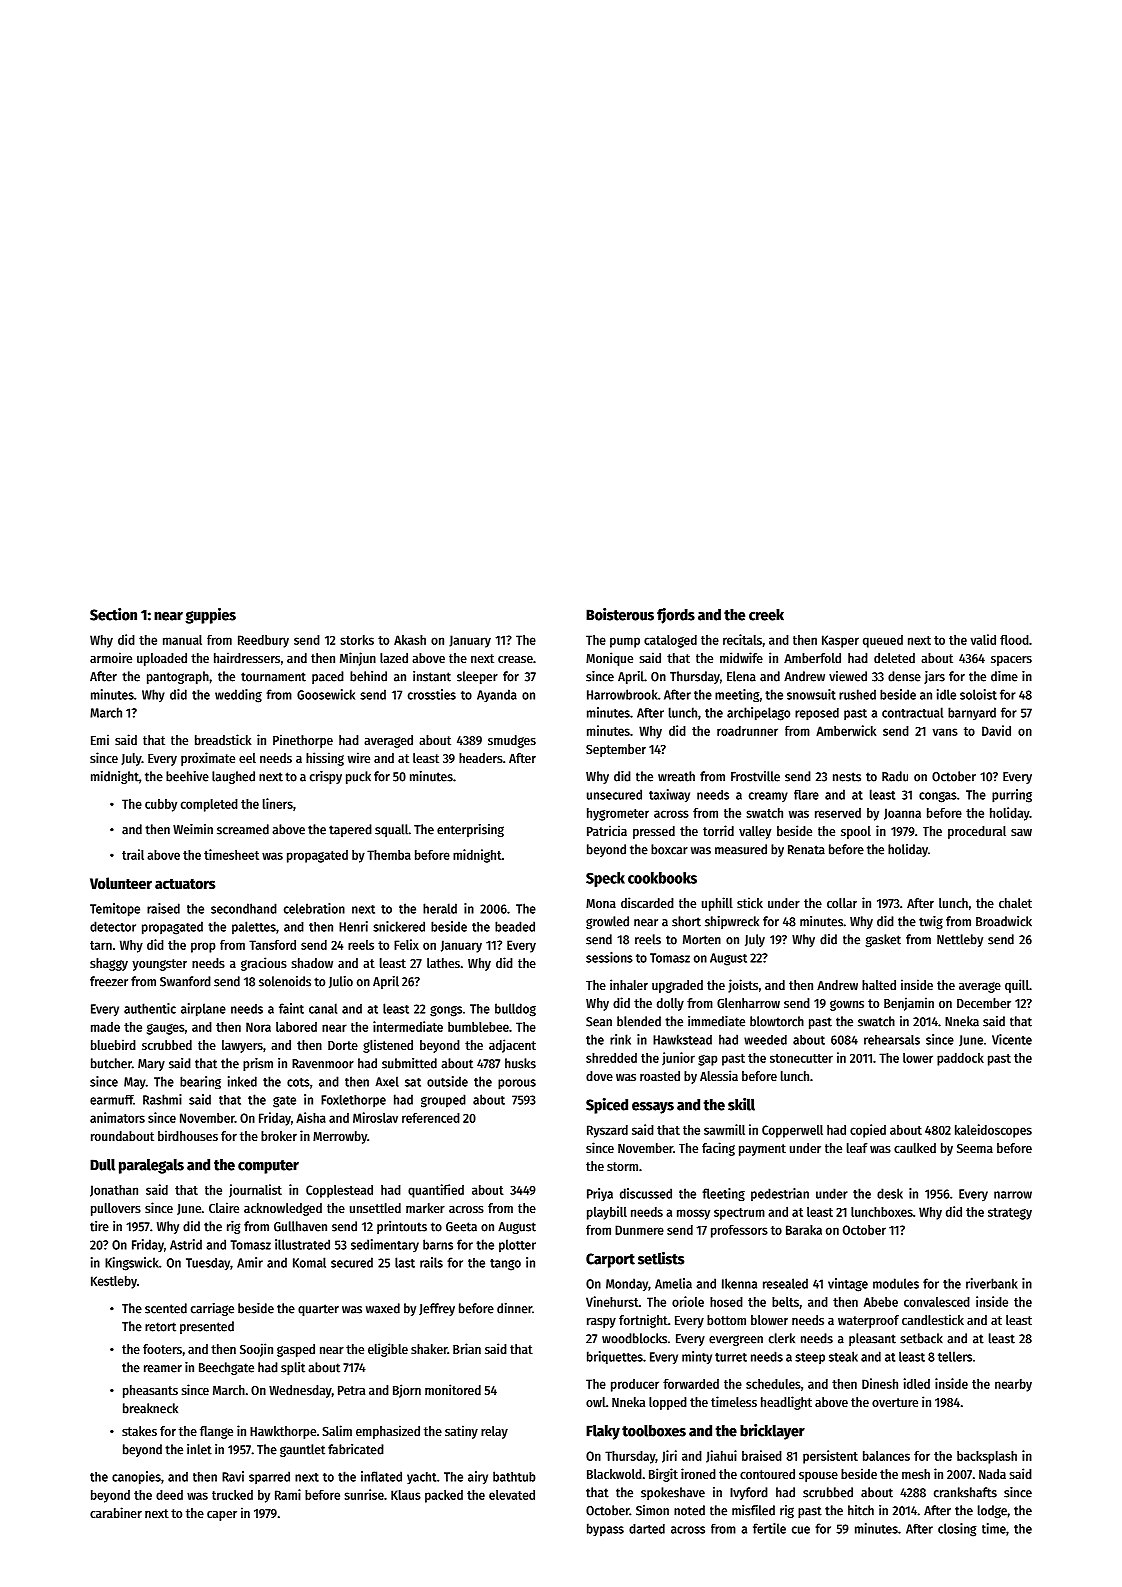 The image size is (1122, 1587). What do you see at coordinates (136, 1478) in the screenshot?
I see `canopies` at bounding box center [136, 1478].
